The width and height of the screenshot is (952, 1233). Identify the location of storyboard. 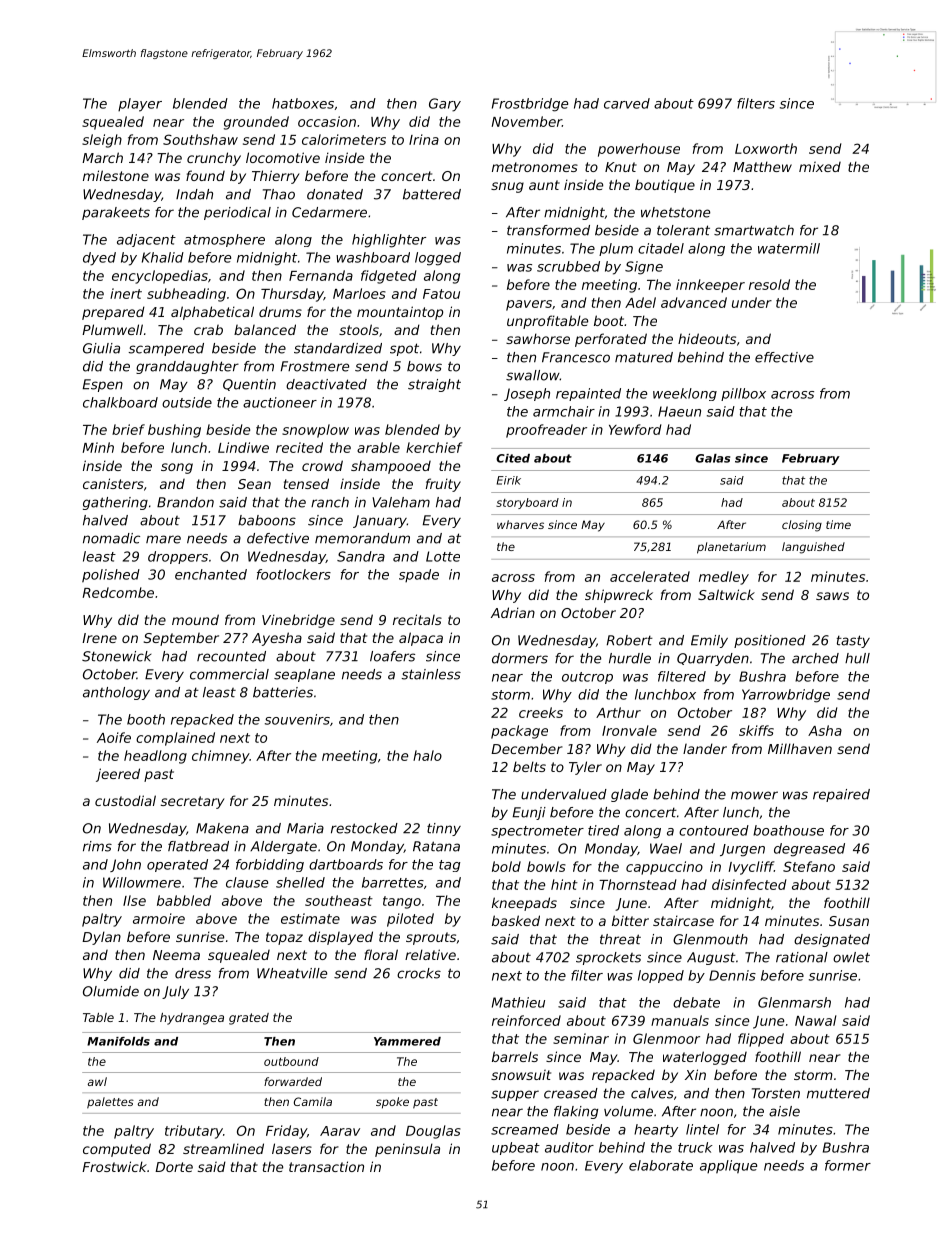
(527, 503).
